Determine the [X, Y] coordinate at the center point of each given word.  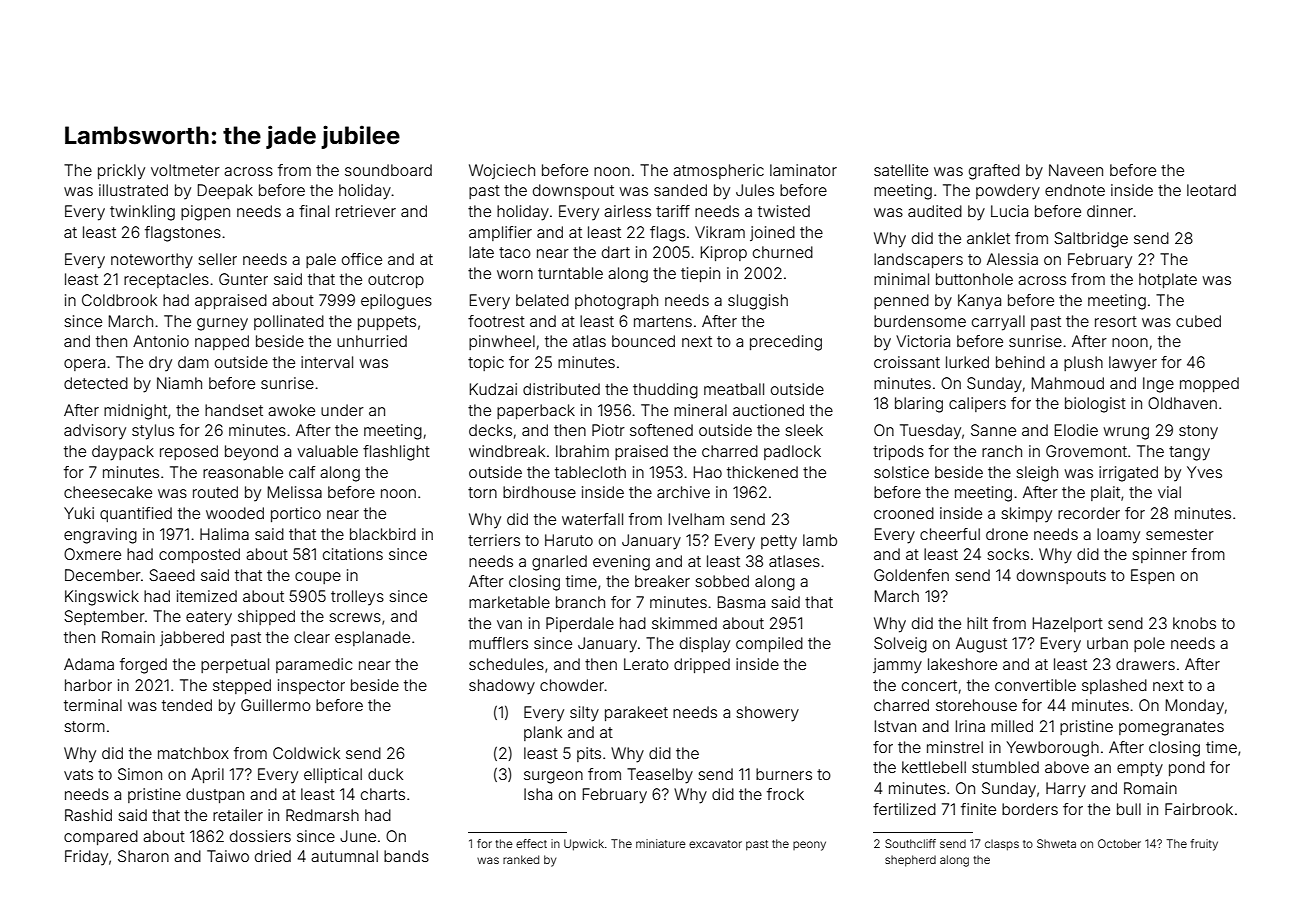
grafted [994, 172]
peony [809, 846]
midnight [135, 412]
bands [406, 856]
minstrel [955, 747]
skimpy [1026, 515]
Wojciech [502, 171]
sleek [804, 430]
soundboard [388, 170]
